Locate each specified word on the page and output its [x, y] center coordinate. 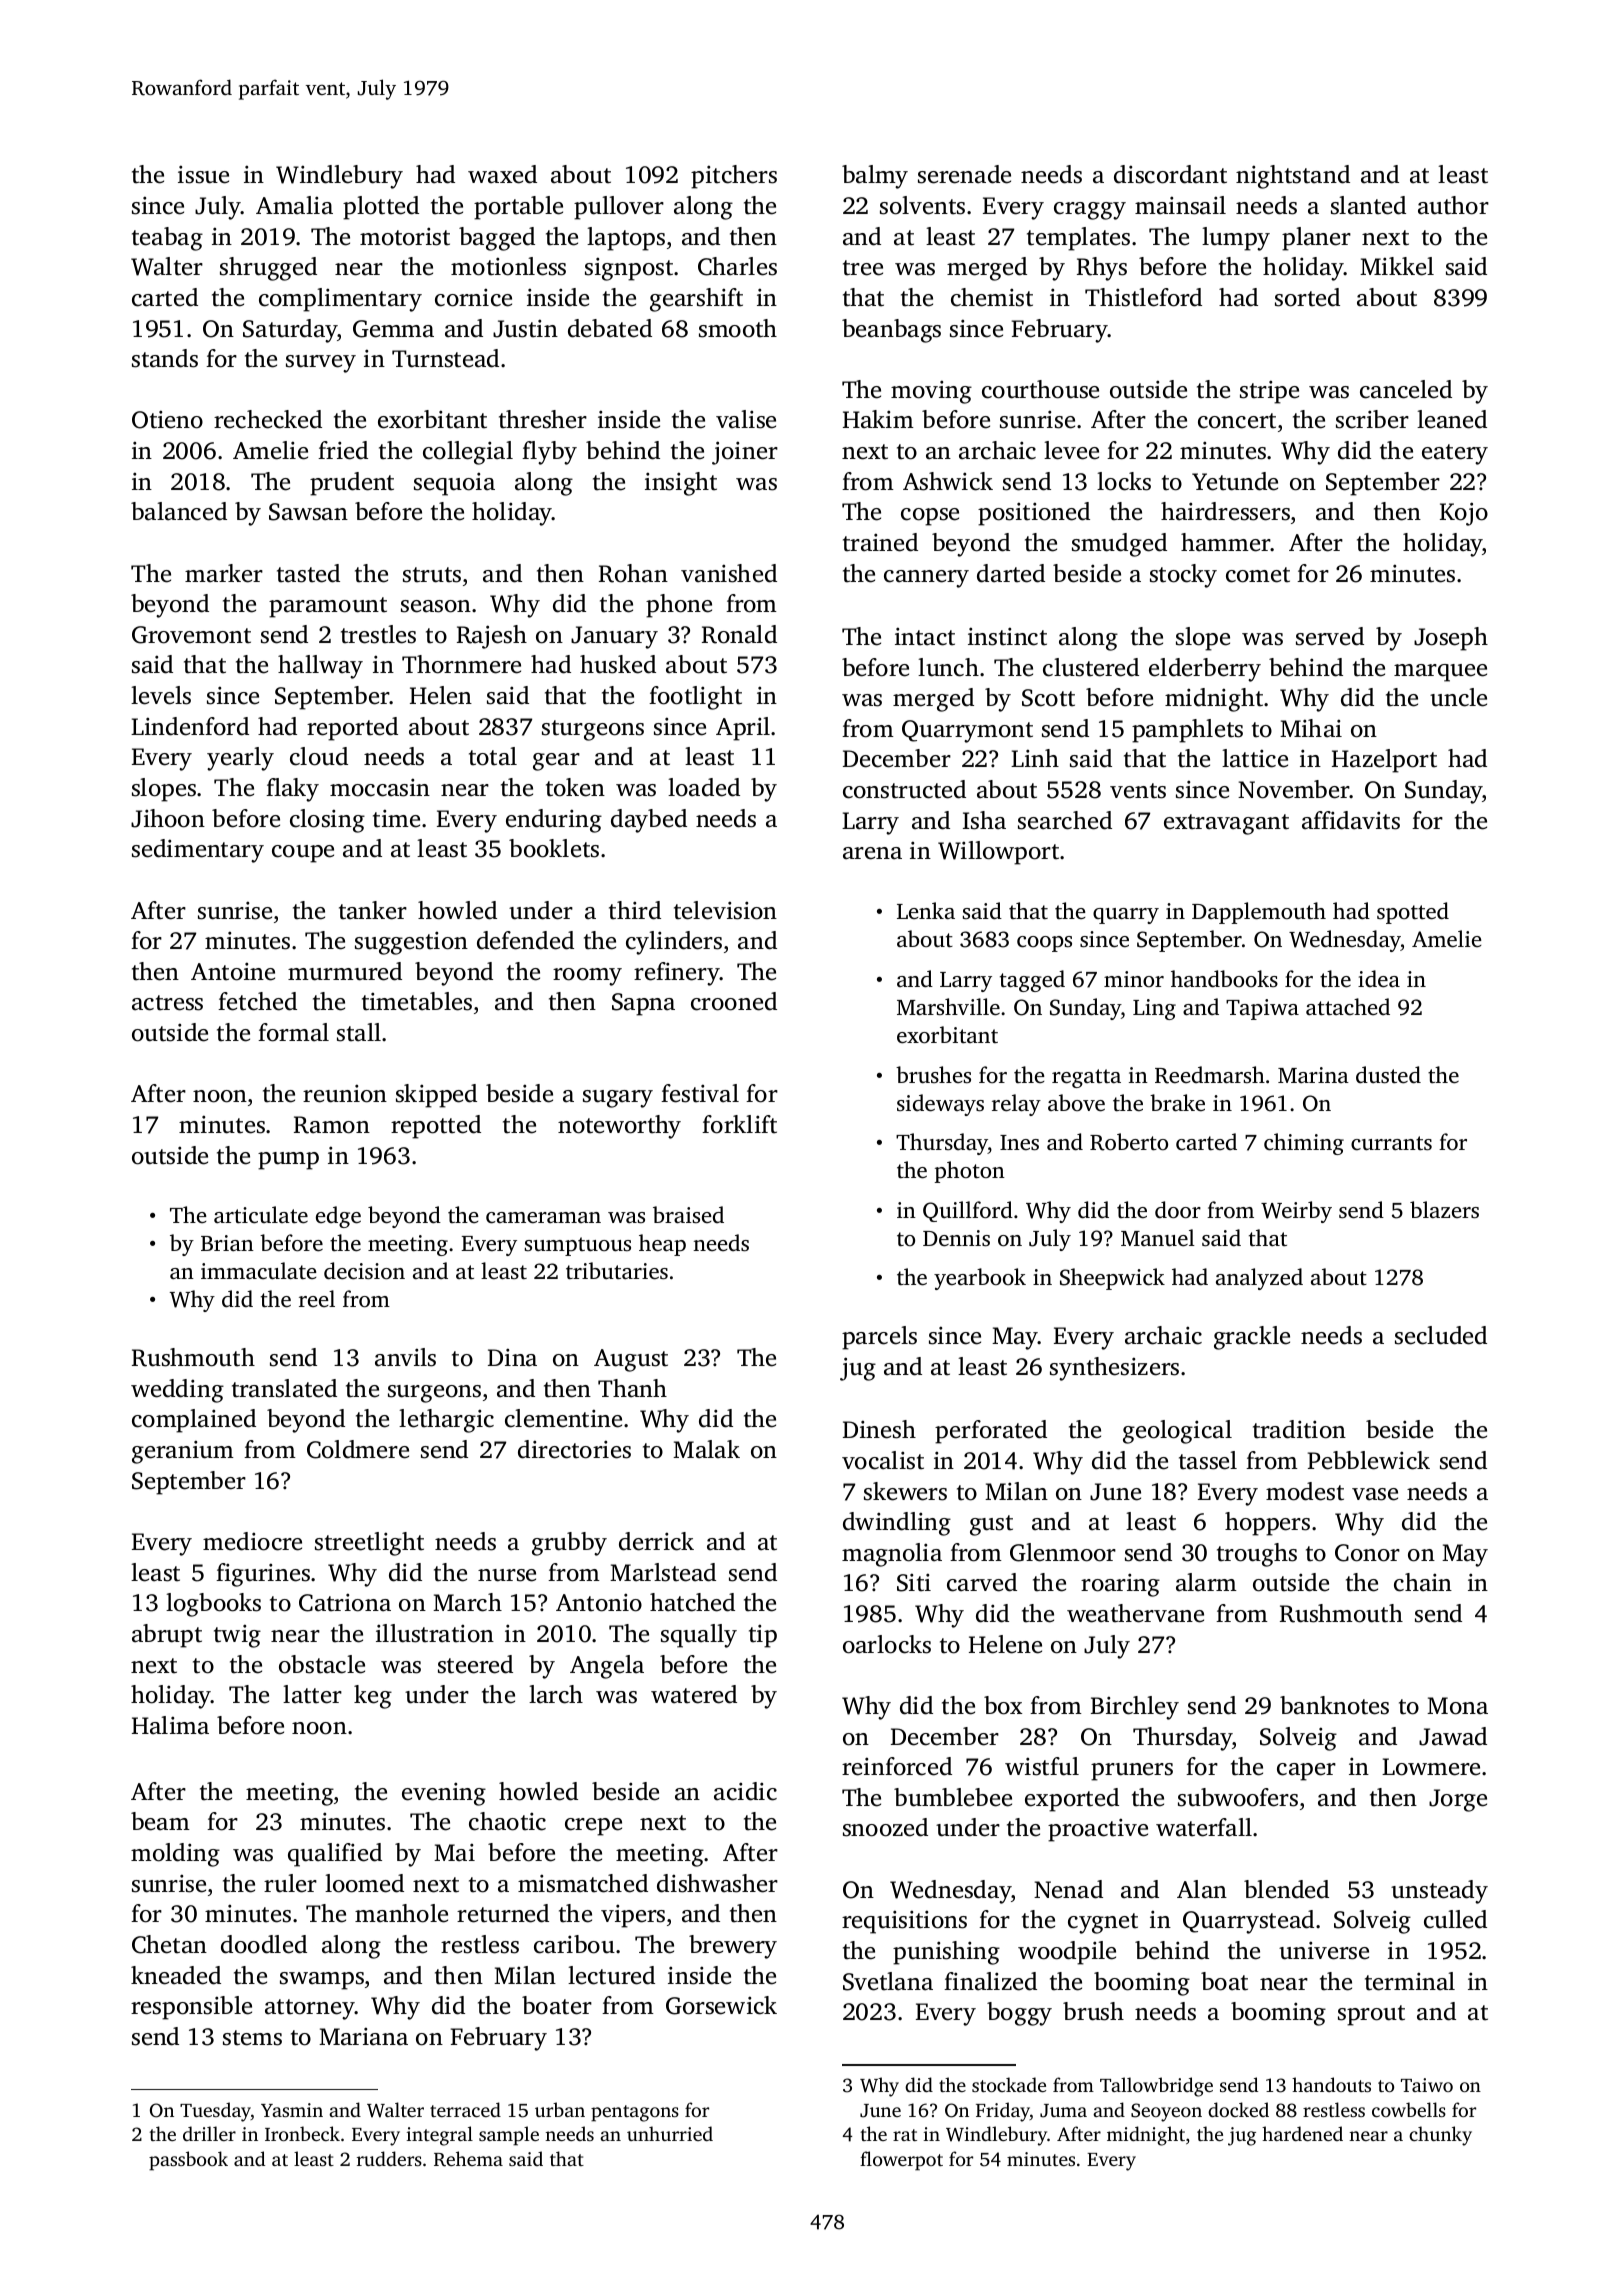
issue [203, 174]
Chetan [169, 1944]
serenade [964, 174]
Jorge [1458, 1800]
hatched [692, 1602]
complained [194, 1421]
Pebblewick [1369, 1460]
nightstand [1293, 177]
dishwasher [717, 1883]
